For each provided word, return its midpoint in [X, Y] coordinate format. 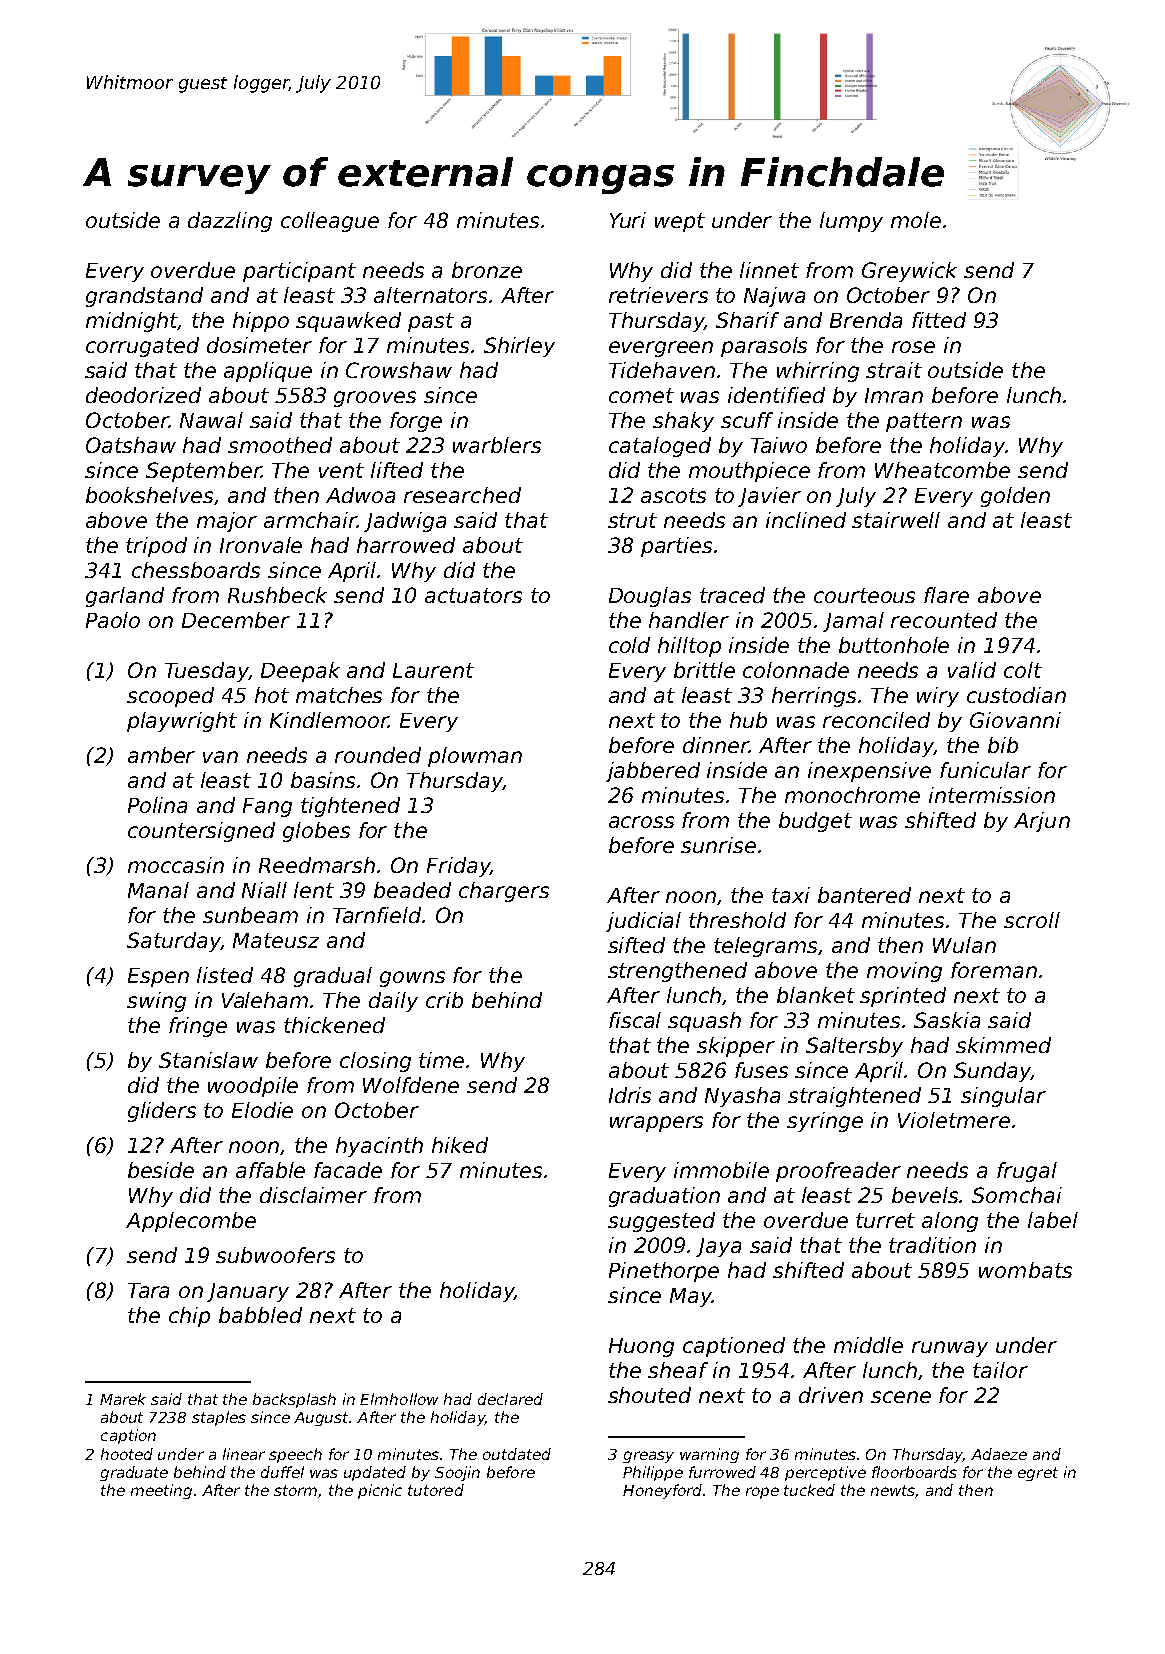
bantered [864, 895]
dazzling [230, 222]
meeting [161, 1491]
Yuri [628, 220]
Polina [157, 805]
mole [916, 220]
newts [893, 1491]
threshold [737, 920]
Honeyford [662, 1491]
